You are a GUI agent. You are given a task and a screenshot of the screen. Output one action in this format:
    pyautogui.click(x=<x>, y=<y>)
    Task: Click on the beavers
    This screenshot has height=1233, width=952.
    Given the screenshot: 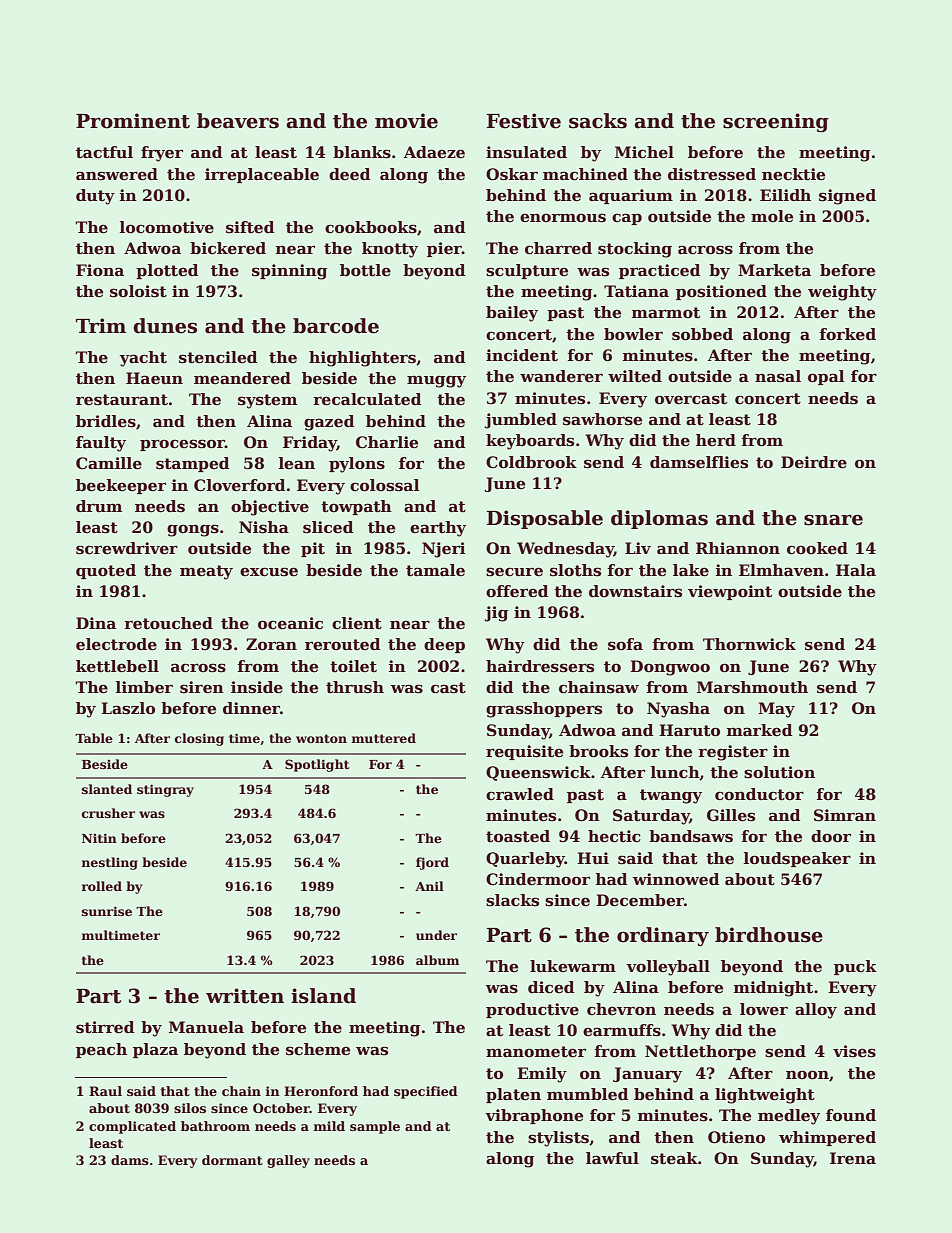 What is the action you would take?
    pyautogui.click(x=238, y=121)
